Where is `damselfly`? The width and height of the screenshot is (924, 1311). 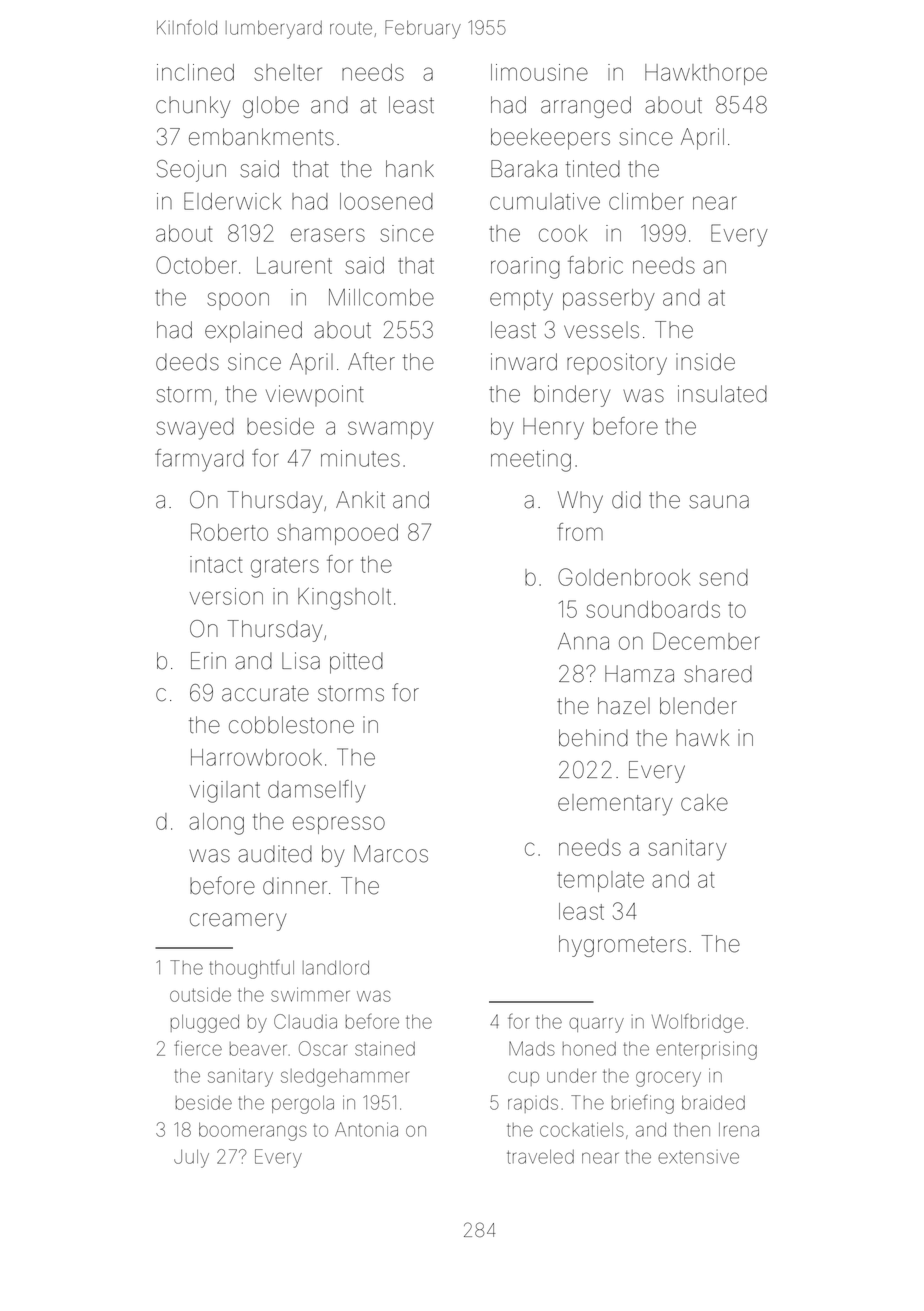
damselfly is located at coordinates (317, 791).
